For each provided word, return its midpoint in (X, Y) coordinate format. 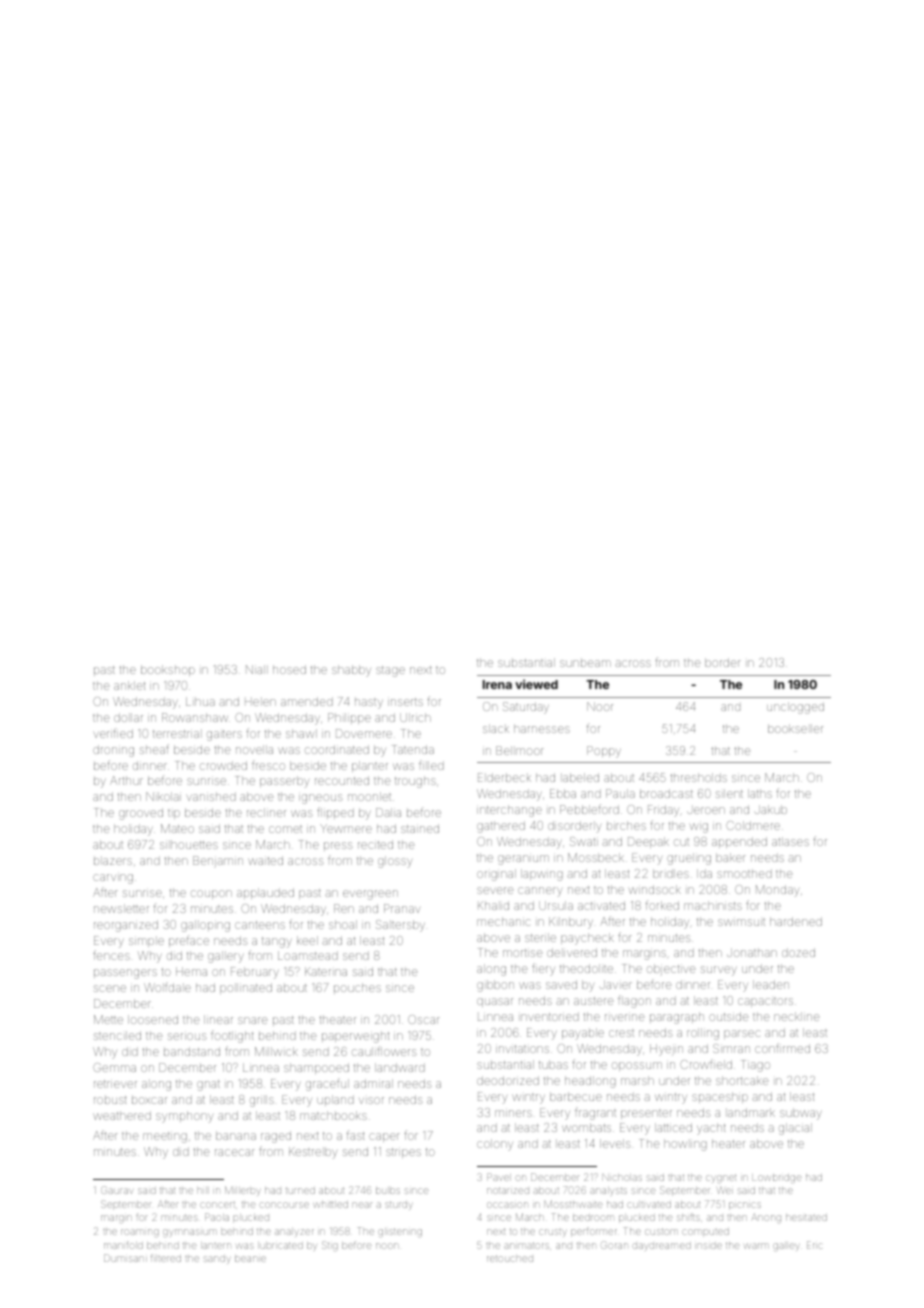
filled (431, 765)
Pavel (498, 1177)
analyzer (294, 1232)
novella (254, 749)
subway (801, 1114)
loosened (153, 1019)
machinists (713, 905)
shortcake (742, 1080)
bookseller (795, 728)
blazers (113, 861)
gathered (501, 827)
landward (400, 1067)
